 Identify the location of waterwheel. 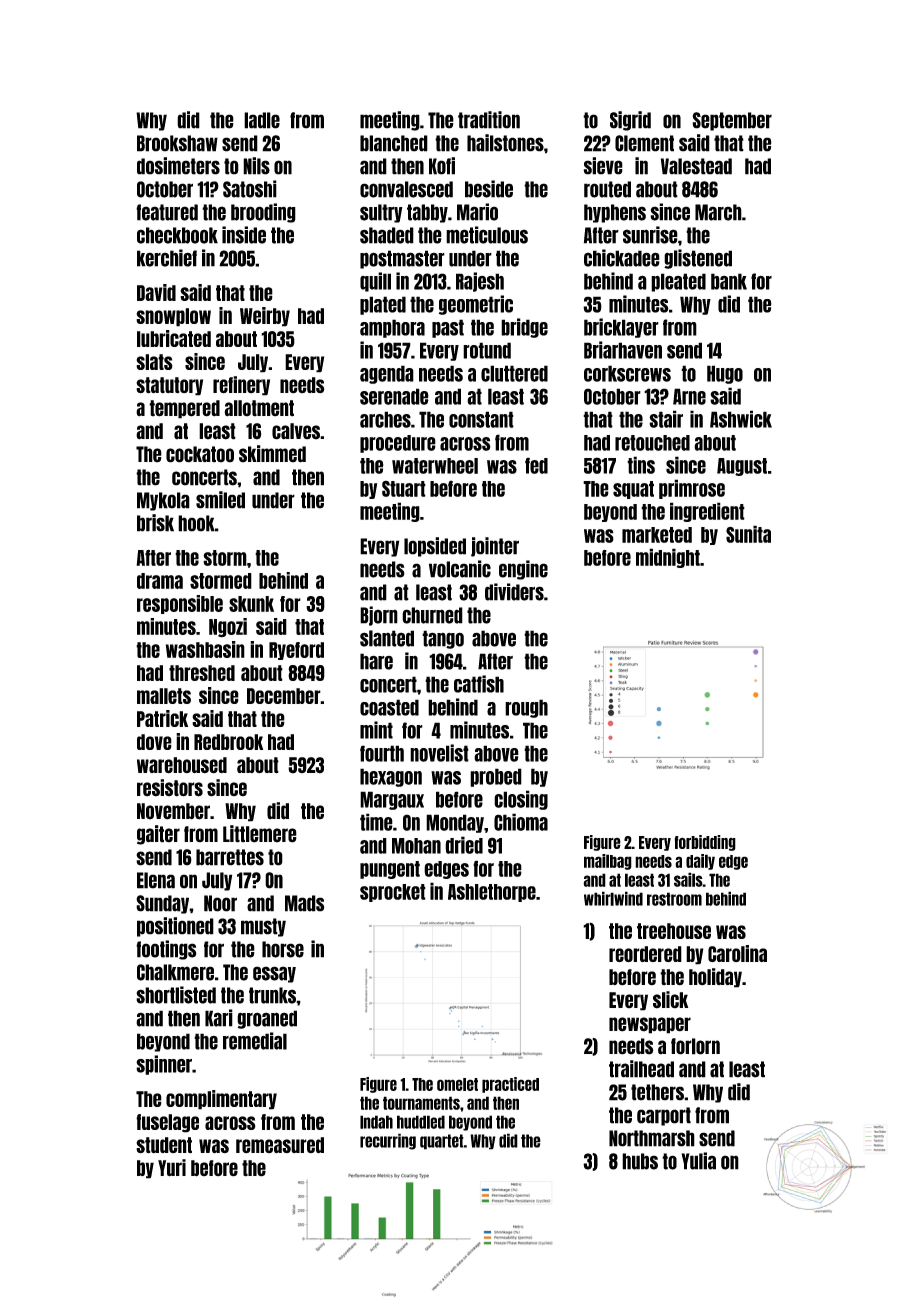
(435, 466).
